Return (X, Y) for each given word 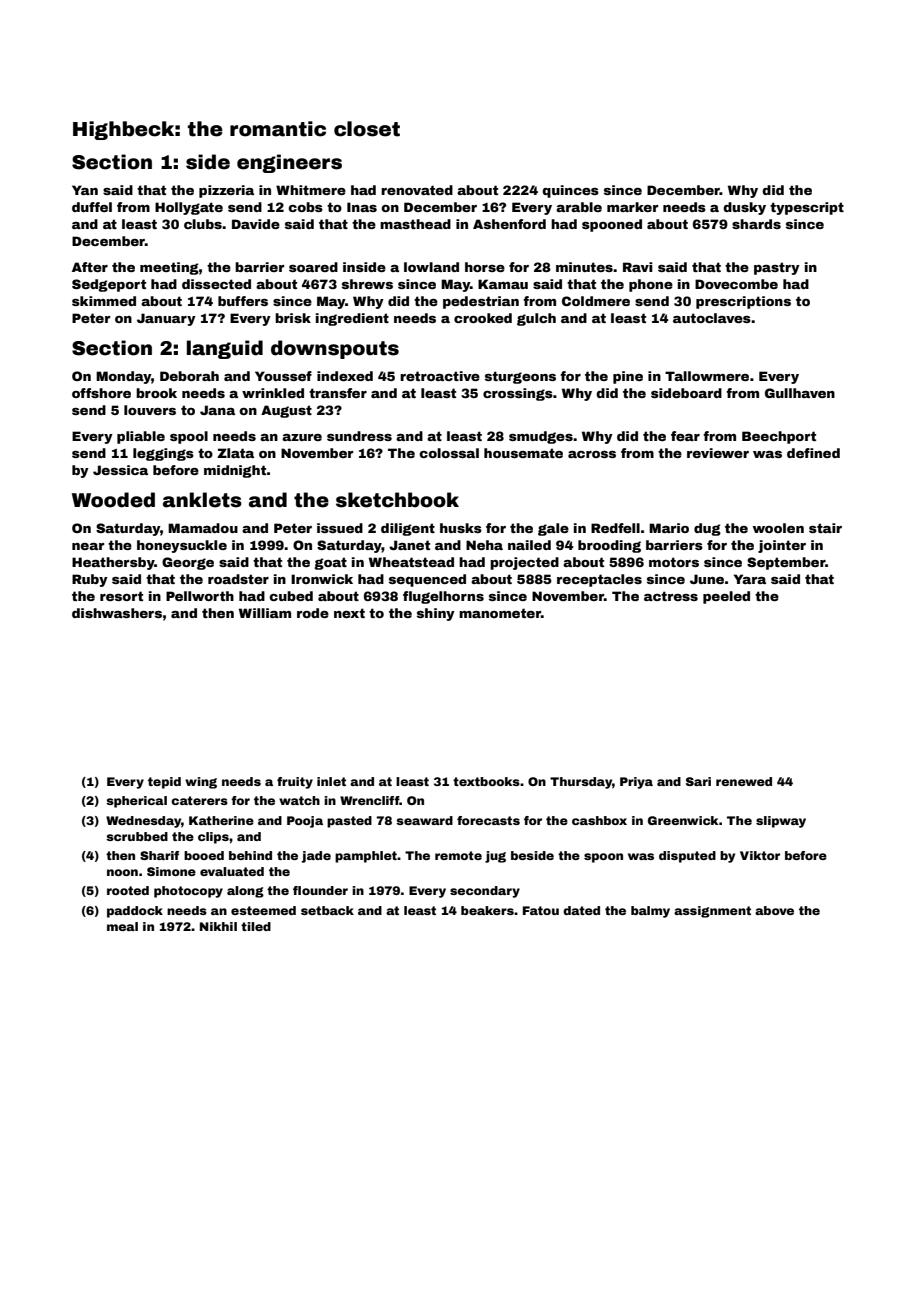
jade (316, 857)
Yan (85, 190)
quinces (570, 191)
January (166, 319)
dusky (744, 208)
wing (201, 783)
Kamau (503, 284)
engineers (289, 163)
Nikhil (218, 926)
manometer (500, 613)
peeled (726, 597)
